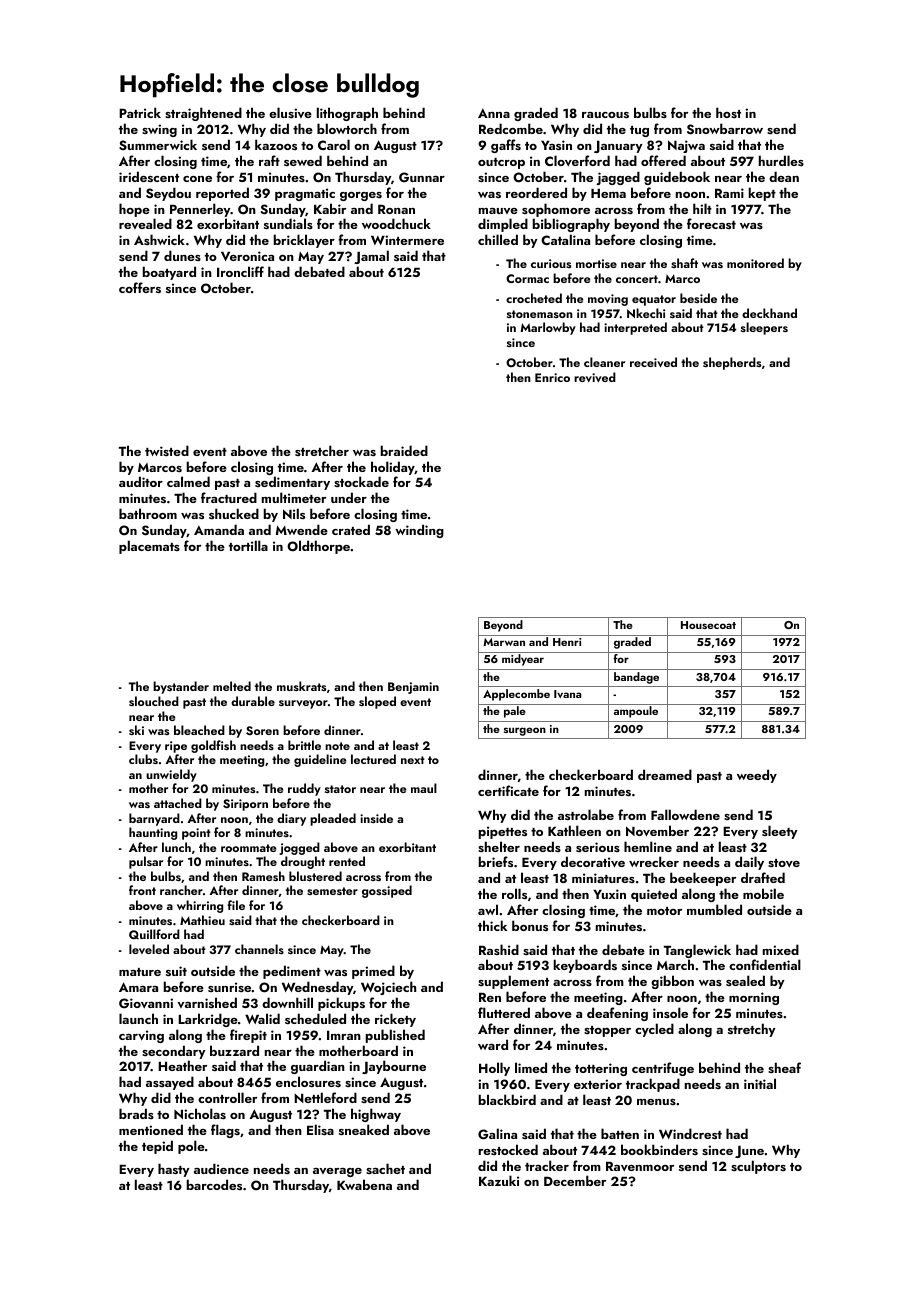  I want to click on winding, so click(419, 531).
